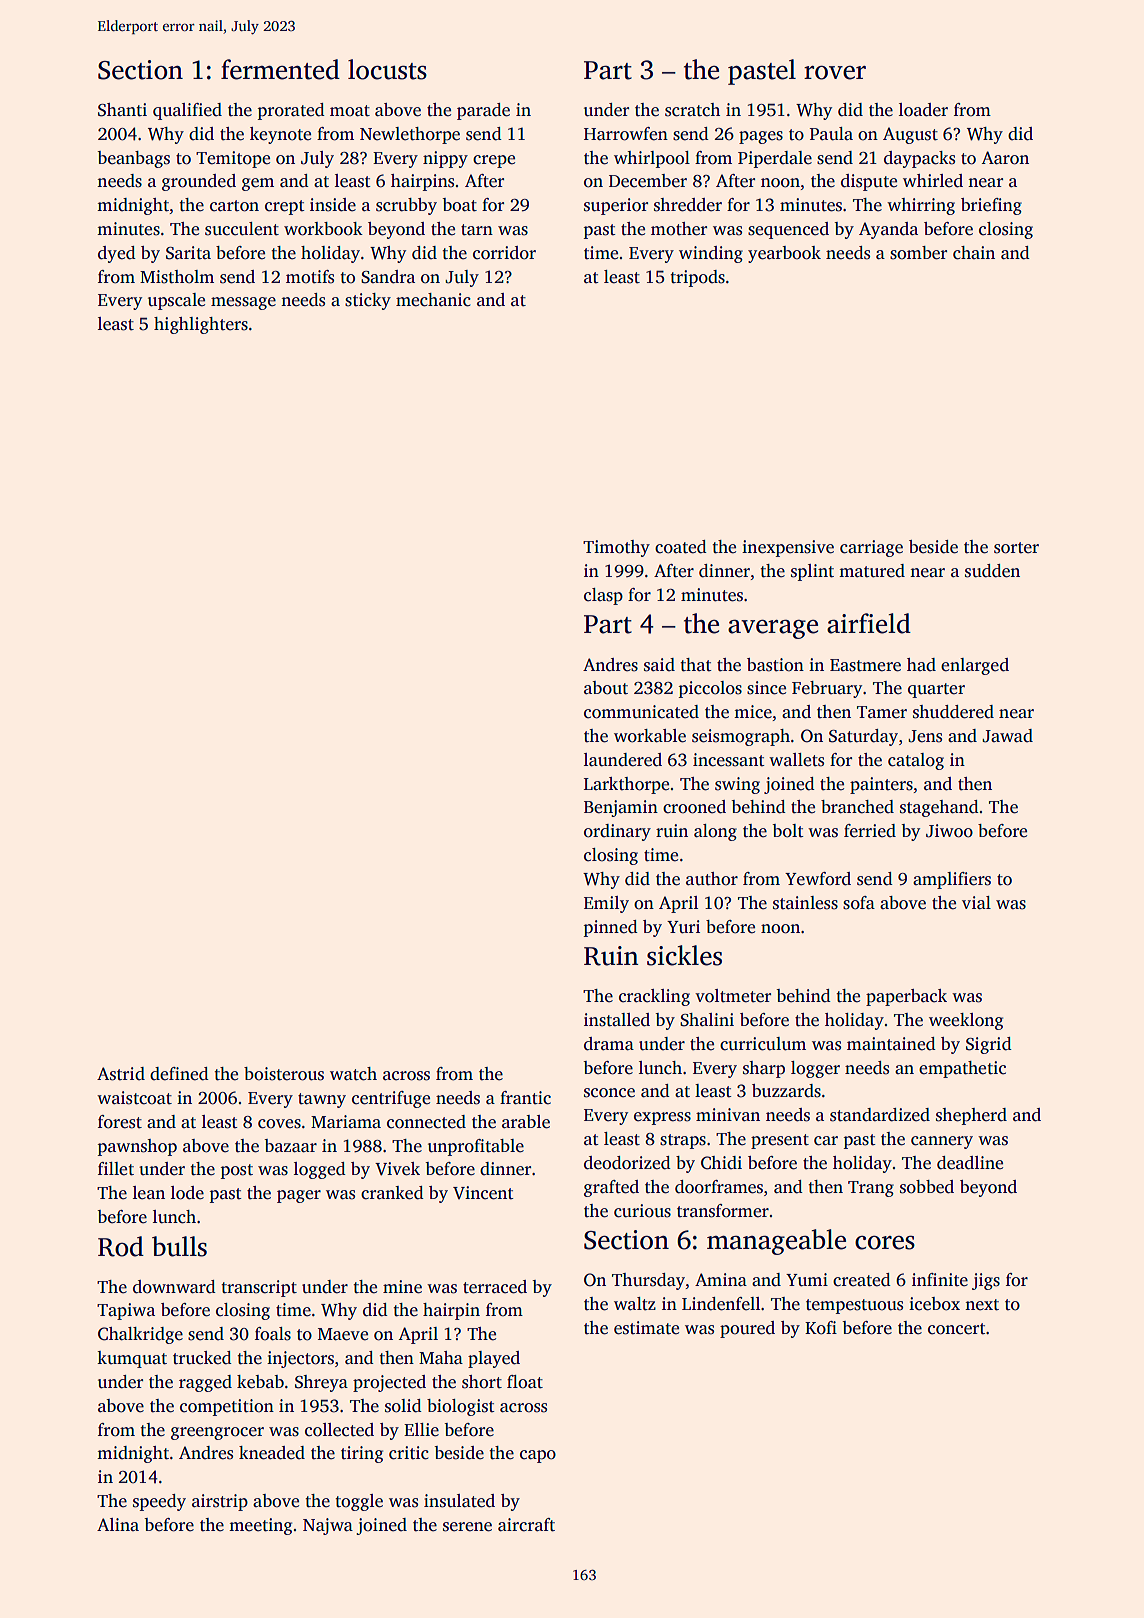  I want to click on crackling, so click(654, 997).
